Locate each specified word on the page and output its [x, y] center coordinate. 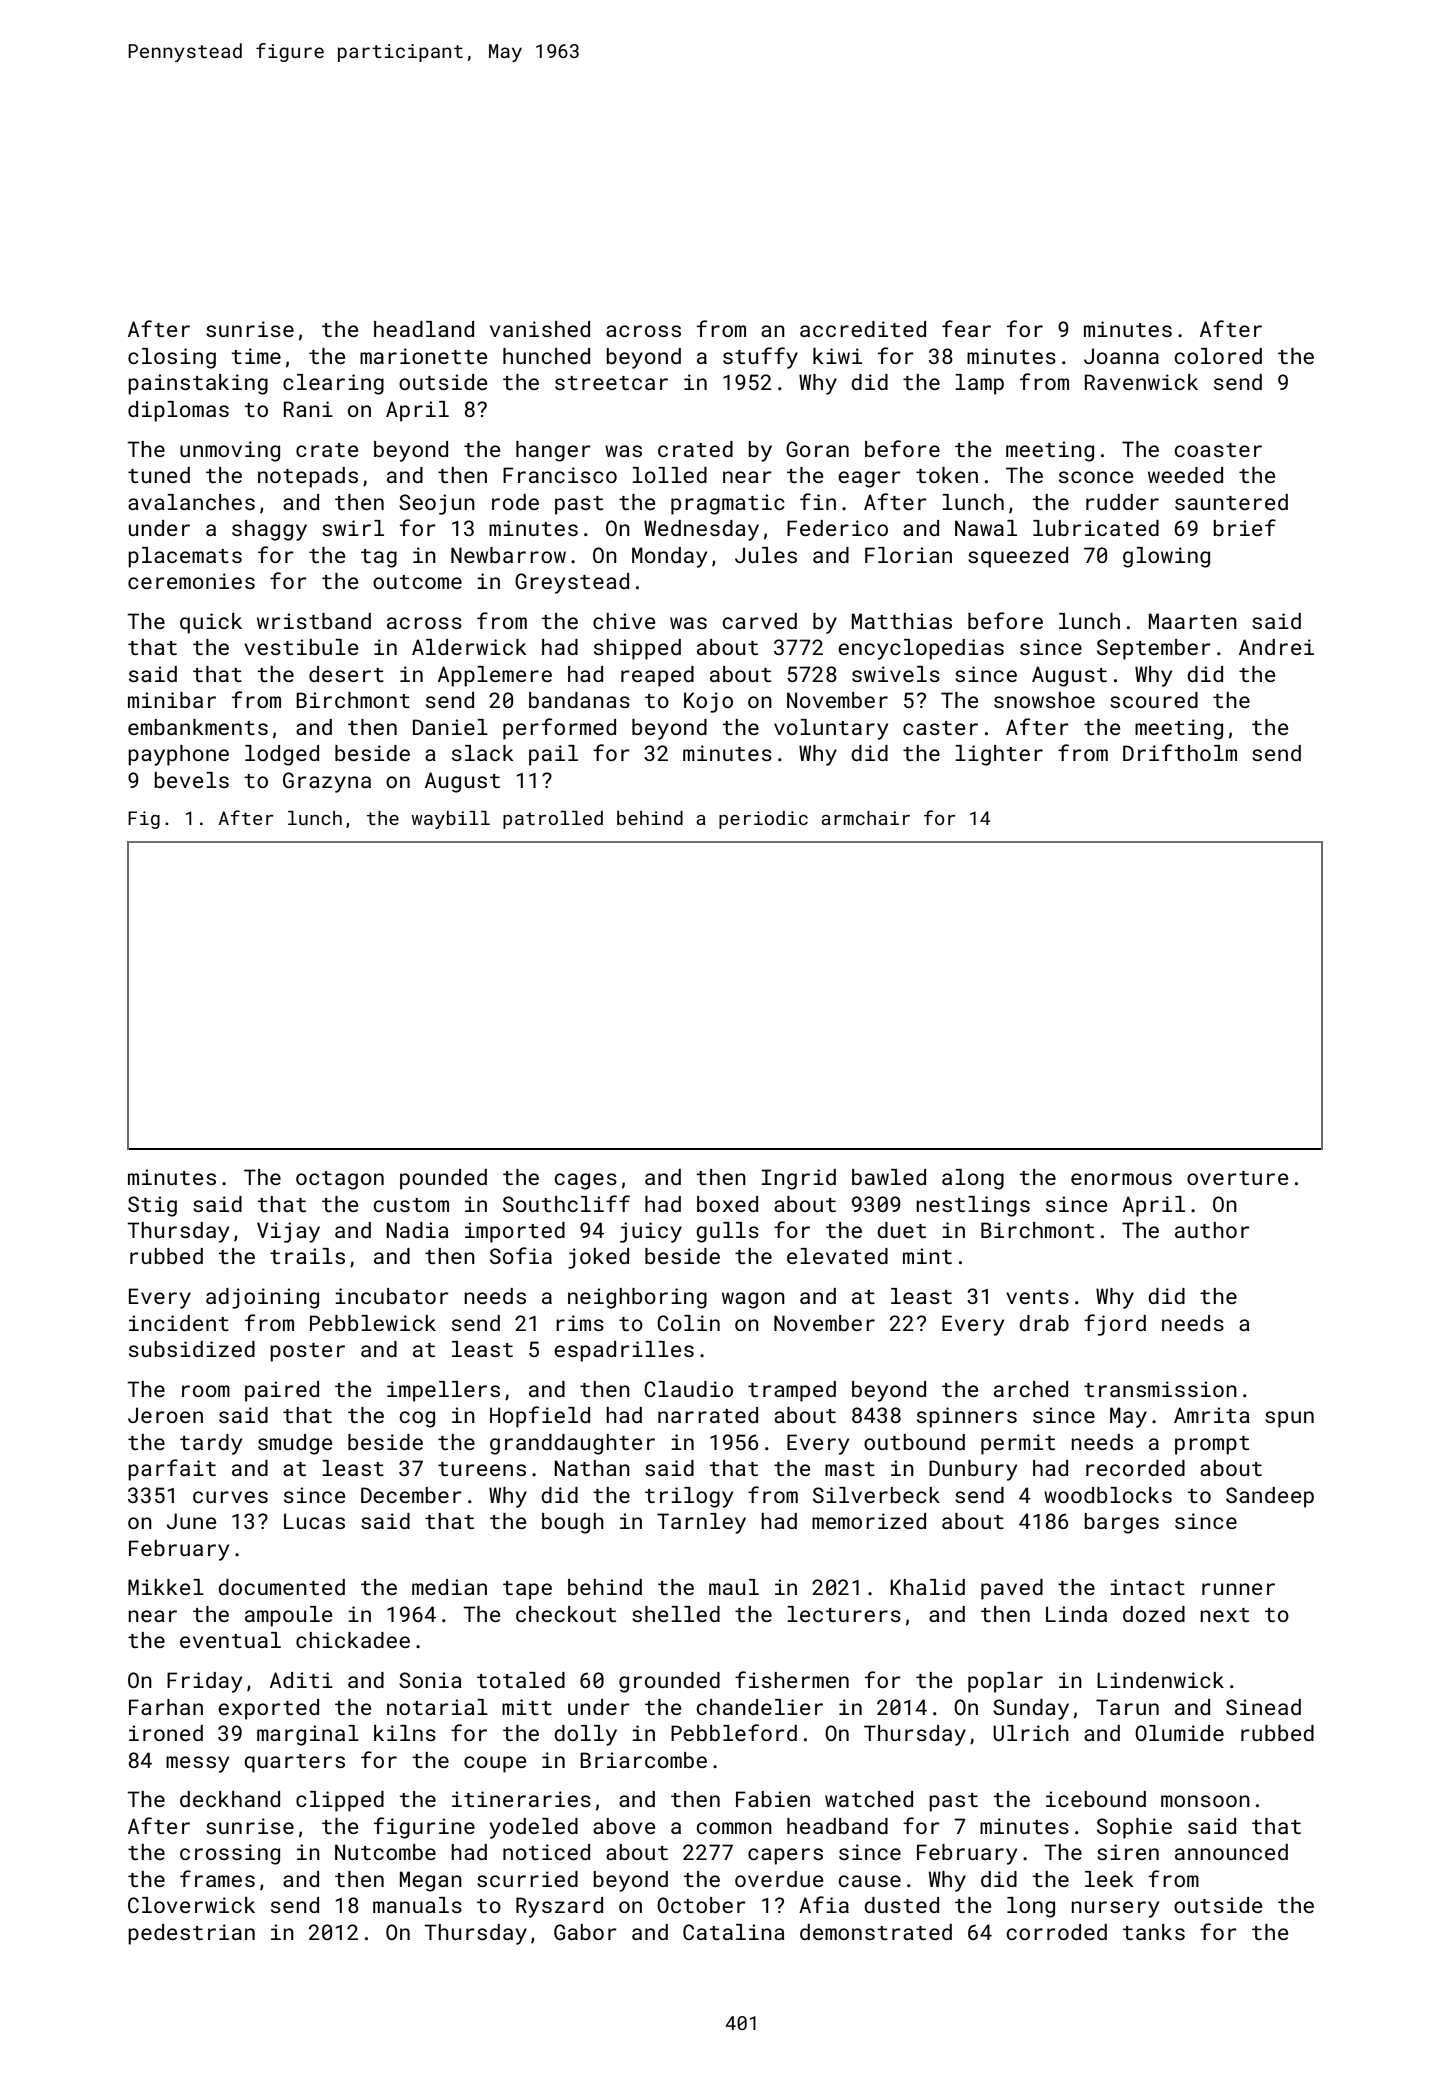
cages [585, 1181]
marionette [423, 356]
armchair [865, 818]
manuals [417, 1905]
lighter [999, 755]
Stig [152, 1206]
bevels [191, 780]
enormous [1121, 1179]
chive [624, 621]
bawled [889, 1177]
